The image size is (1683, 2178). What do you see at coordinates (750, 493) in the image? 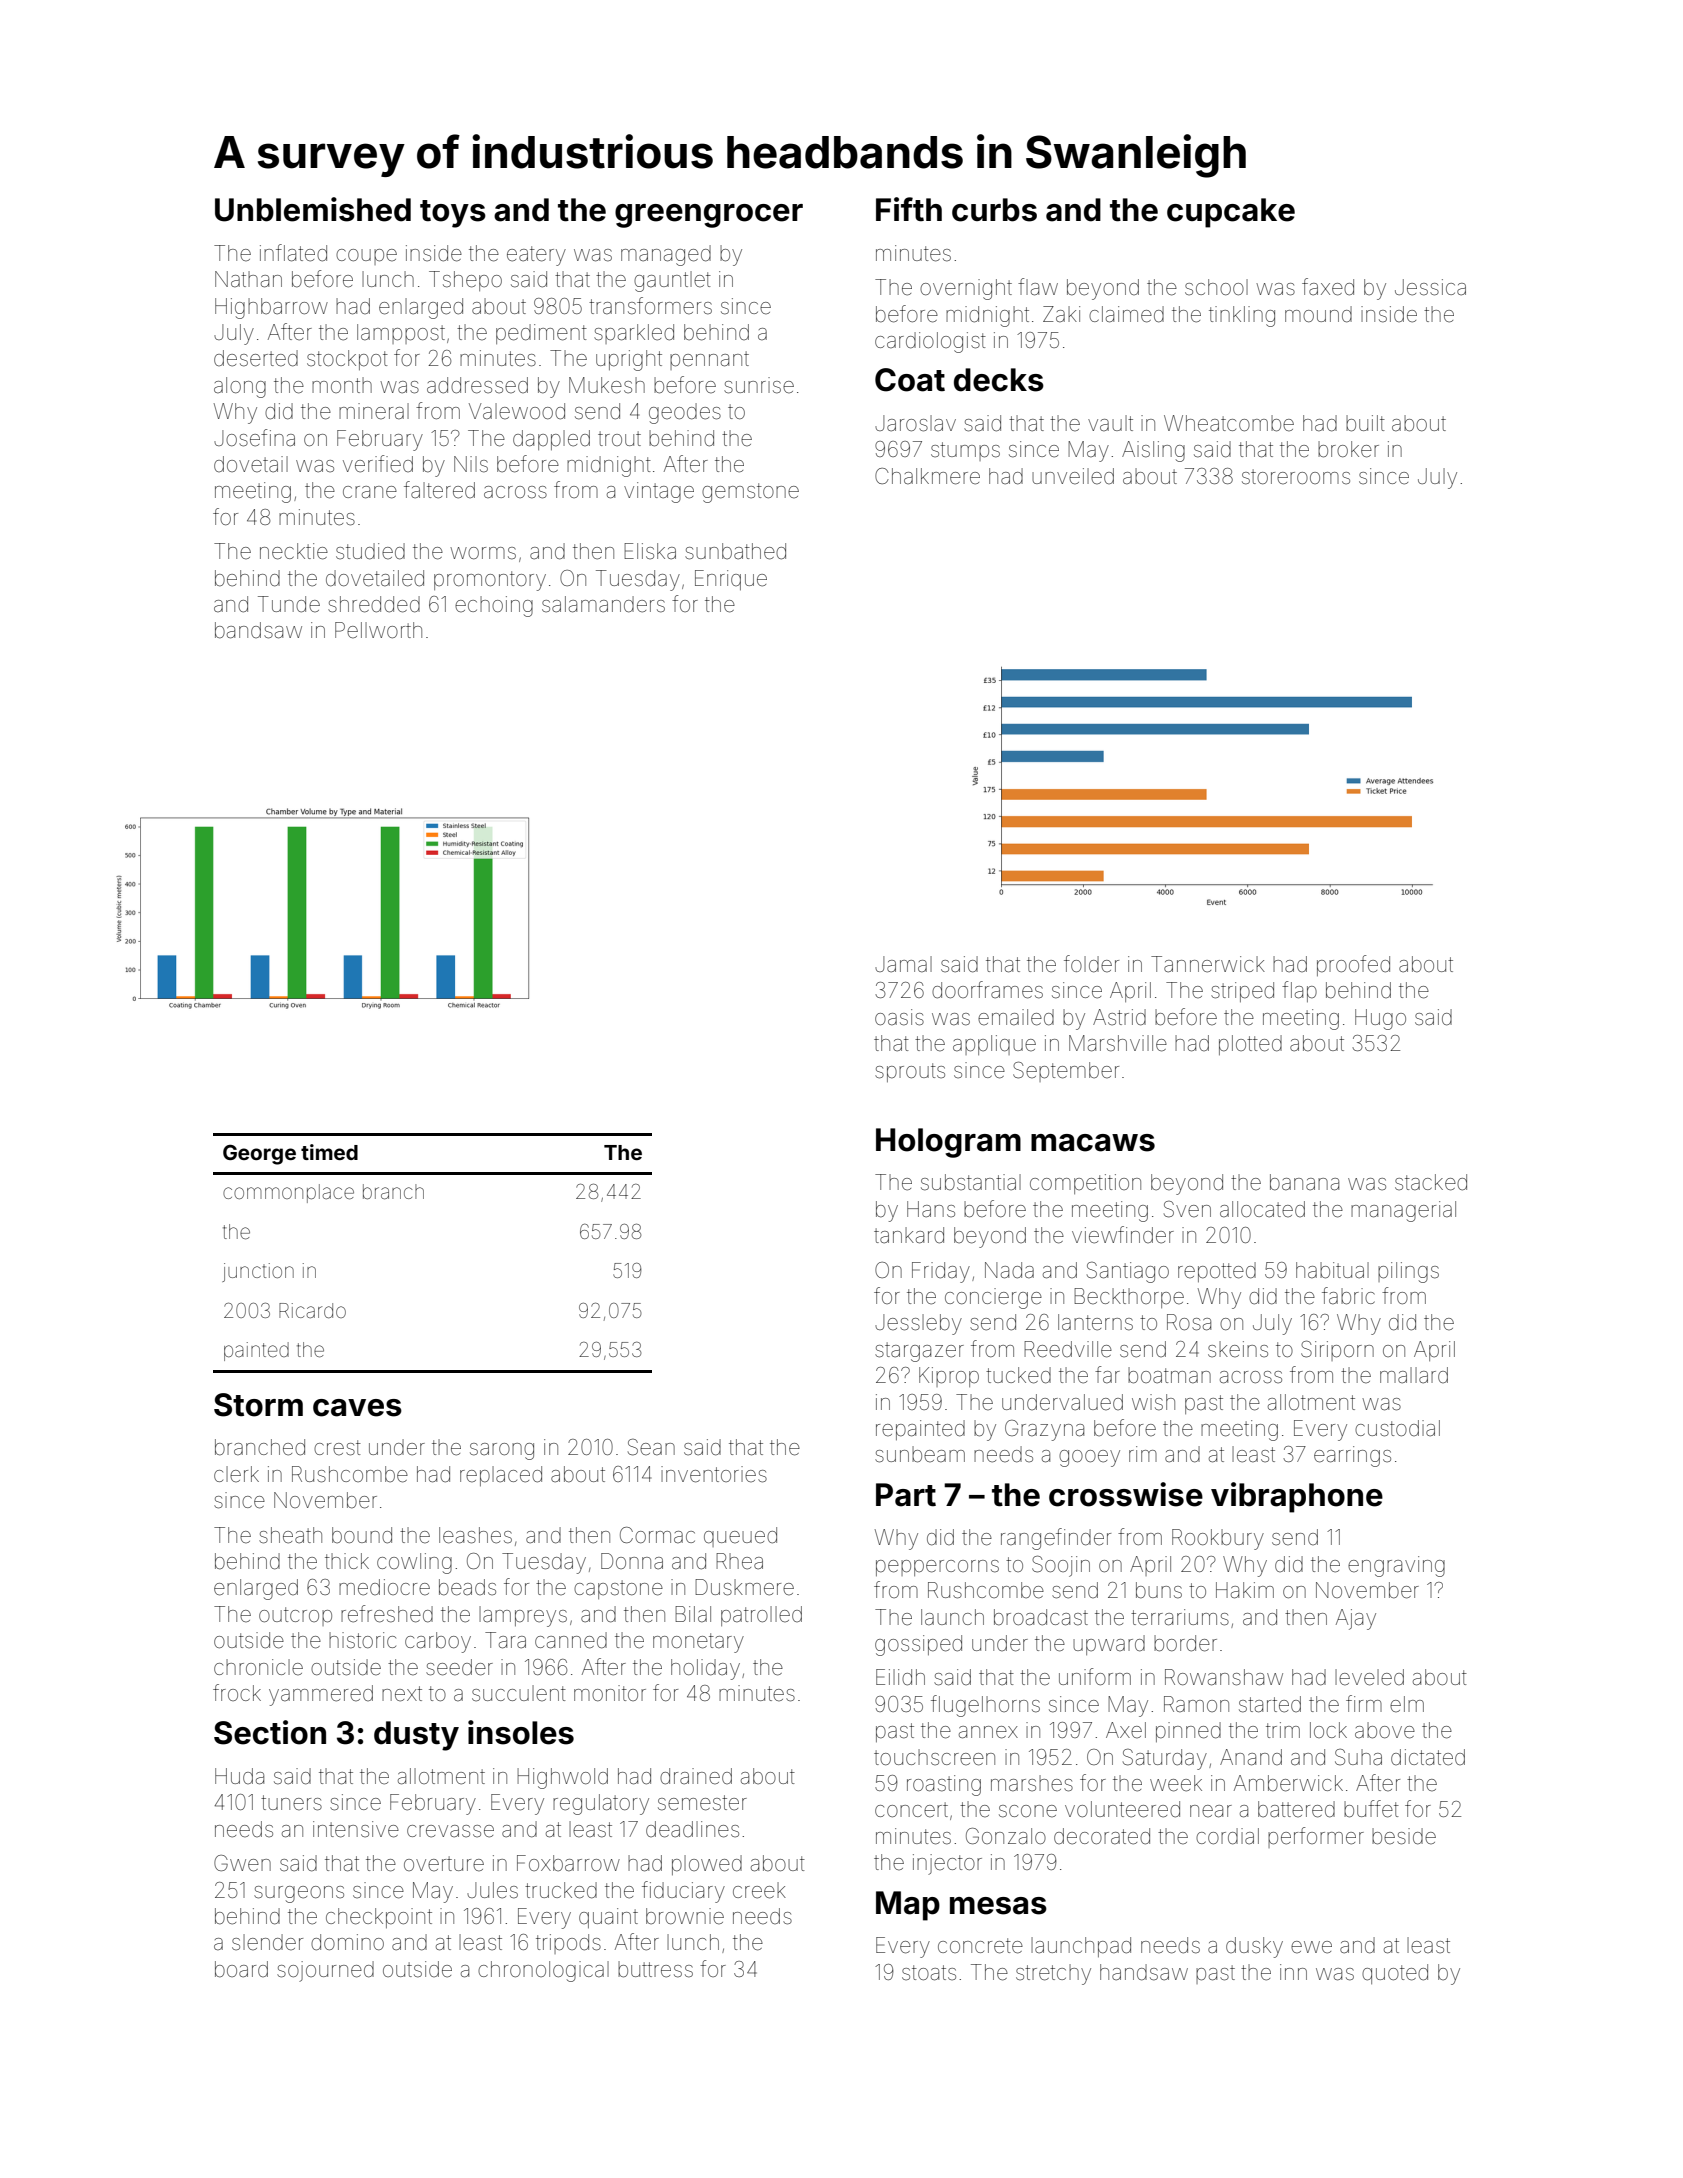
I see `gemstone` at bounding box center [750, 493].
